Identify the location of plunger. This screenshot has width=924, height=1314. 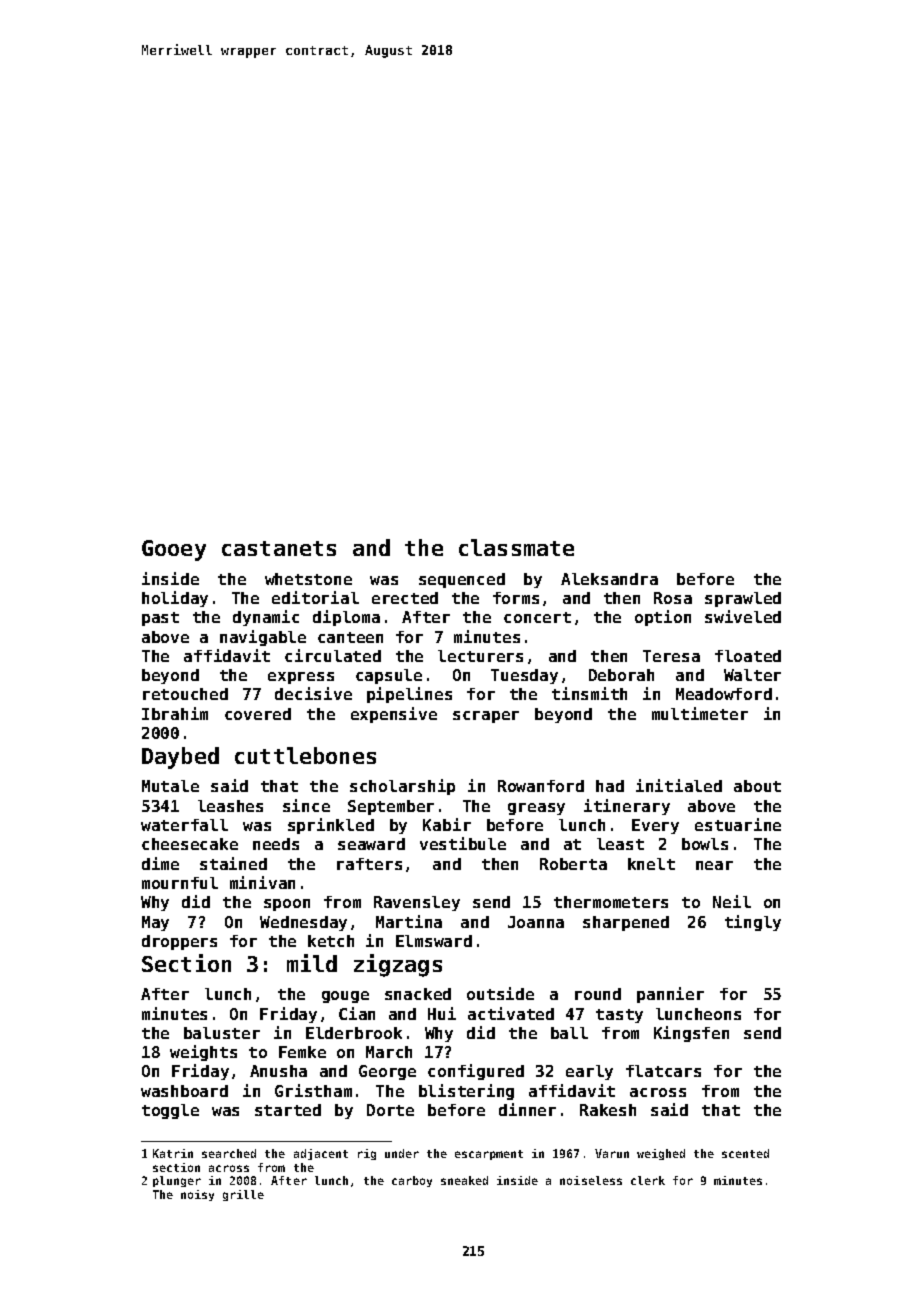
(177, 1181).
